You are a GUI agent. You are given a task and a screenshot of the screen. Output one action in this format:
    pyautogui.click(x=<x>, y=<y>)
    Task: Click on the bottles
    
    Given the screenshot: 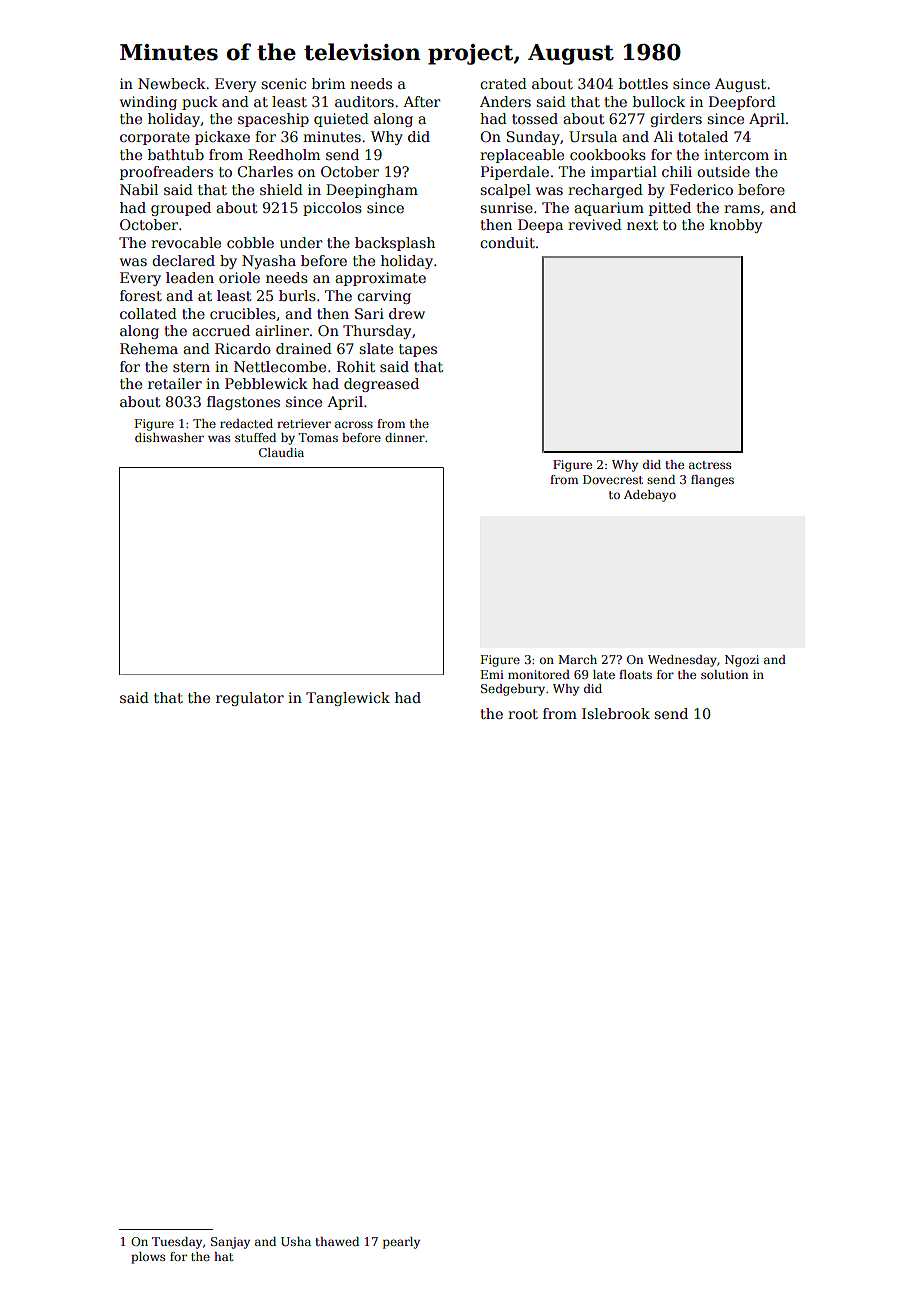 What is the action you would take?
    pyautogui.click(x=643, y=83)
